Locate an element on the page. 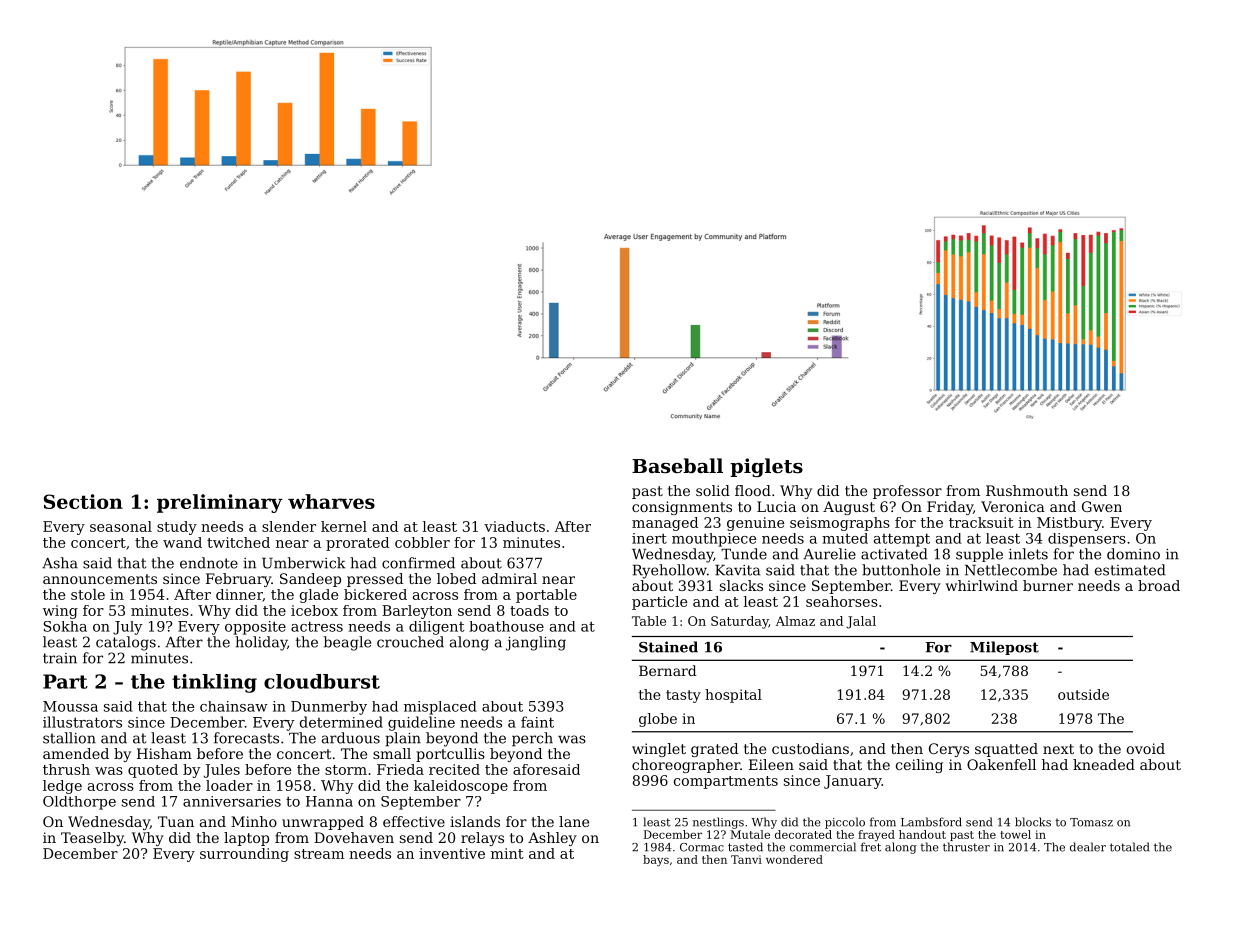 This page has height=952, width=1233. Cerys is located at coordinates (949, 750).
